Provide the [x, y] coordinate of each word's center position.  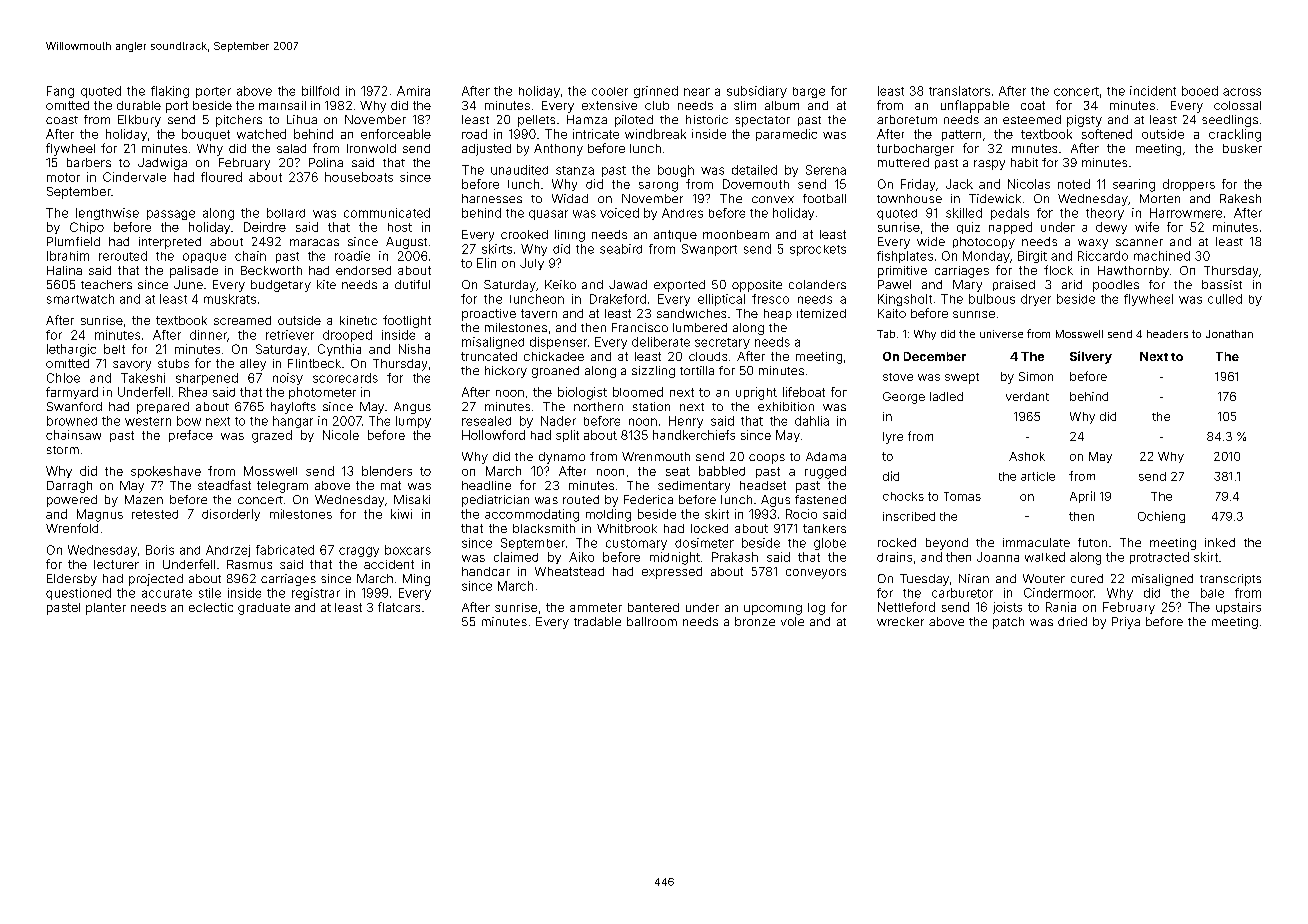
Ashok [1027, 456]
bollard [286, 213]
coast [62, 120]
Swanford [74, 406]
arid [1072, 284]
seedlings [1230, 121]
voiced [619, 213]
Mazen [144, 499]
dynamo [562, 458]
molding [608, 515]
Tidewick [995, 198]
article [1038, 476]
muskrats [230, 299]
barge [809, 92]
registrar [316, 594]
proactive [489, 315]
